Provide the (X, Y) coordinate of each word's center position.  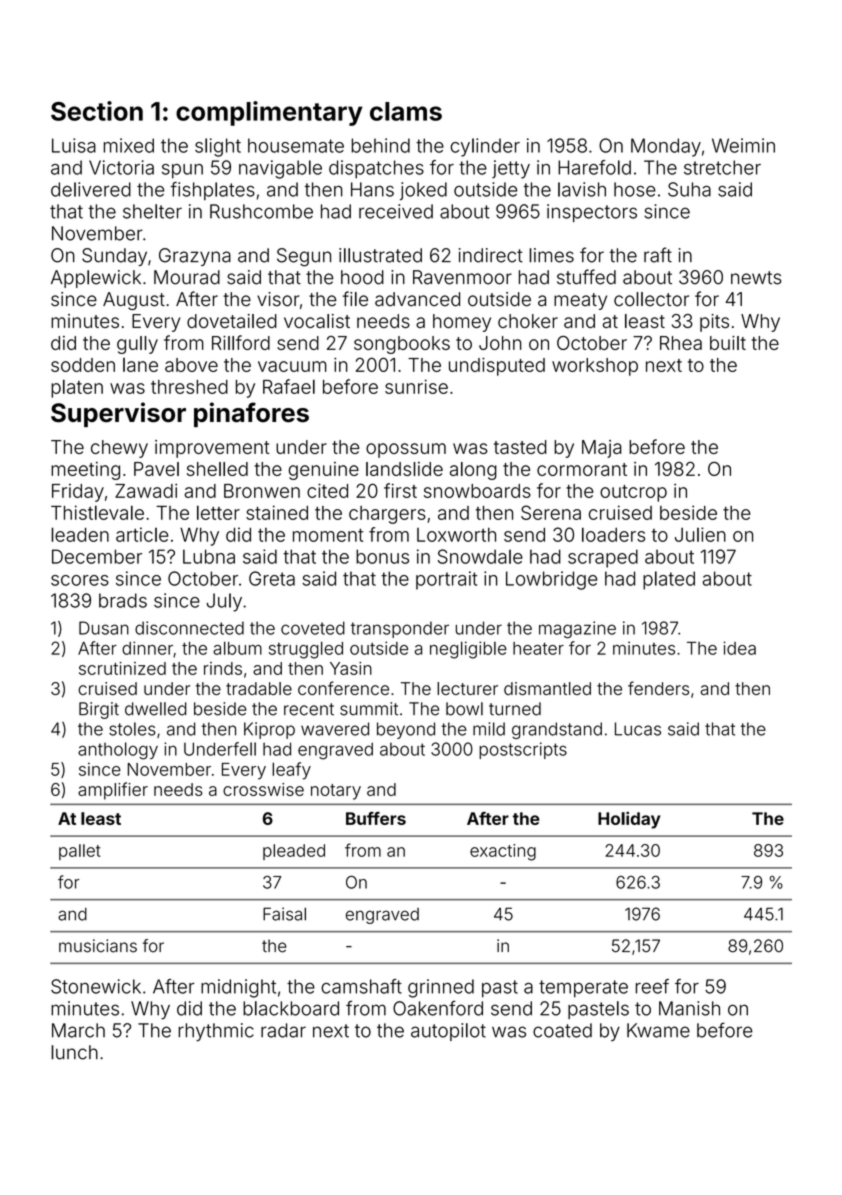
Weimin (743, 145)
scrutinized (122, 668)
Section (97, 111)
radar (283, 1030)
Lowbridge (551, 580)
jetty (511, 169)
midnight (238, 988)
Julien (700, 534)
